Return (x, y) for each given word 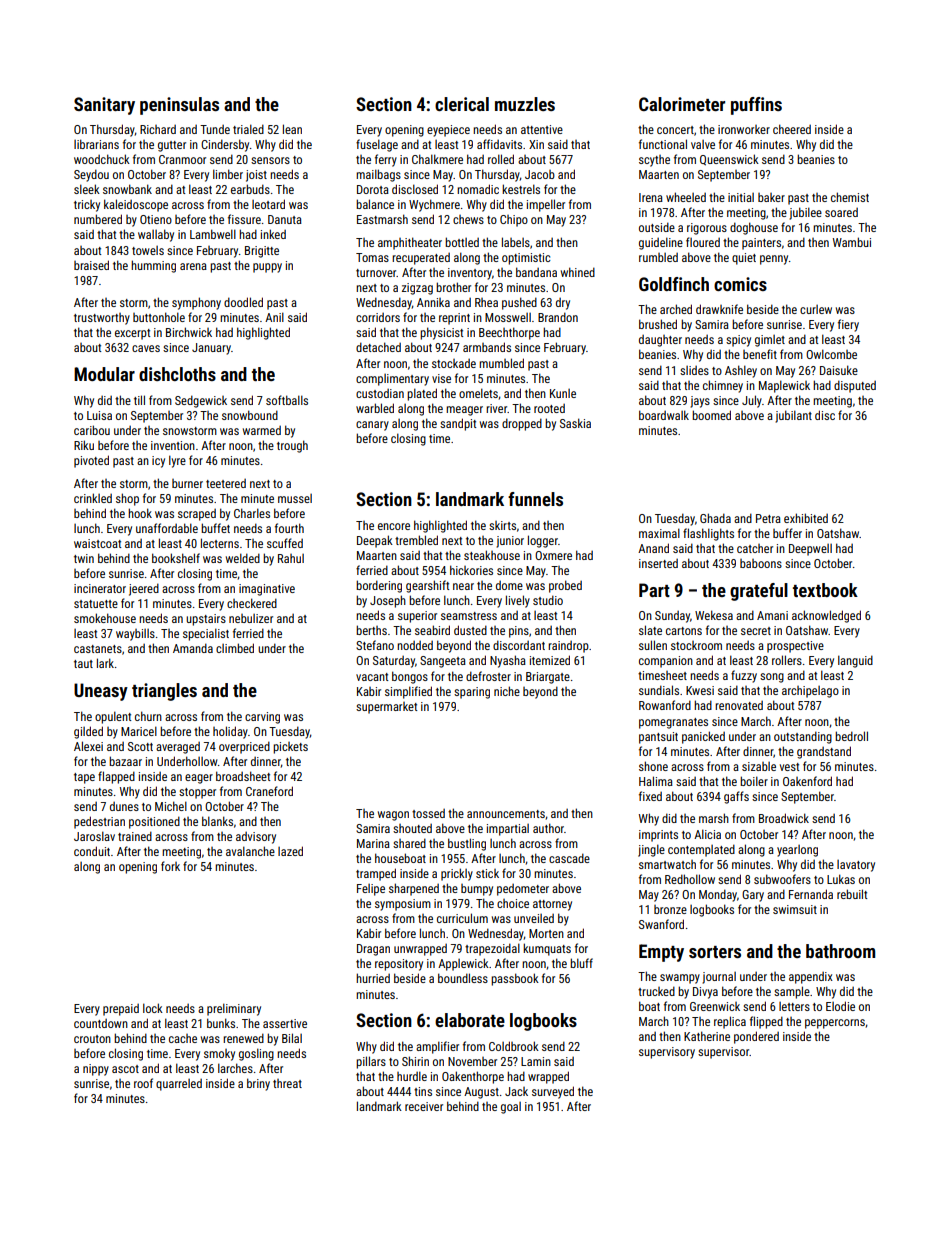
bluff (581, 963)
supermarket (386, 708)
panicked (703, 737)
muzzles (525, 104)
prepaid (121, 1009)
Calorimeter (682, 104)
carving (262, 718)
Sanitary (104, 106)
